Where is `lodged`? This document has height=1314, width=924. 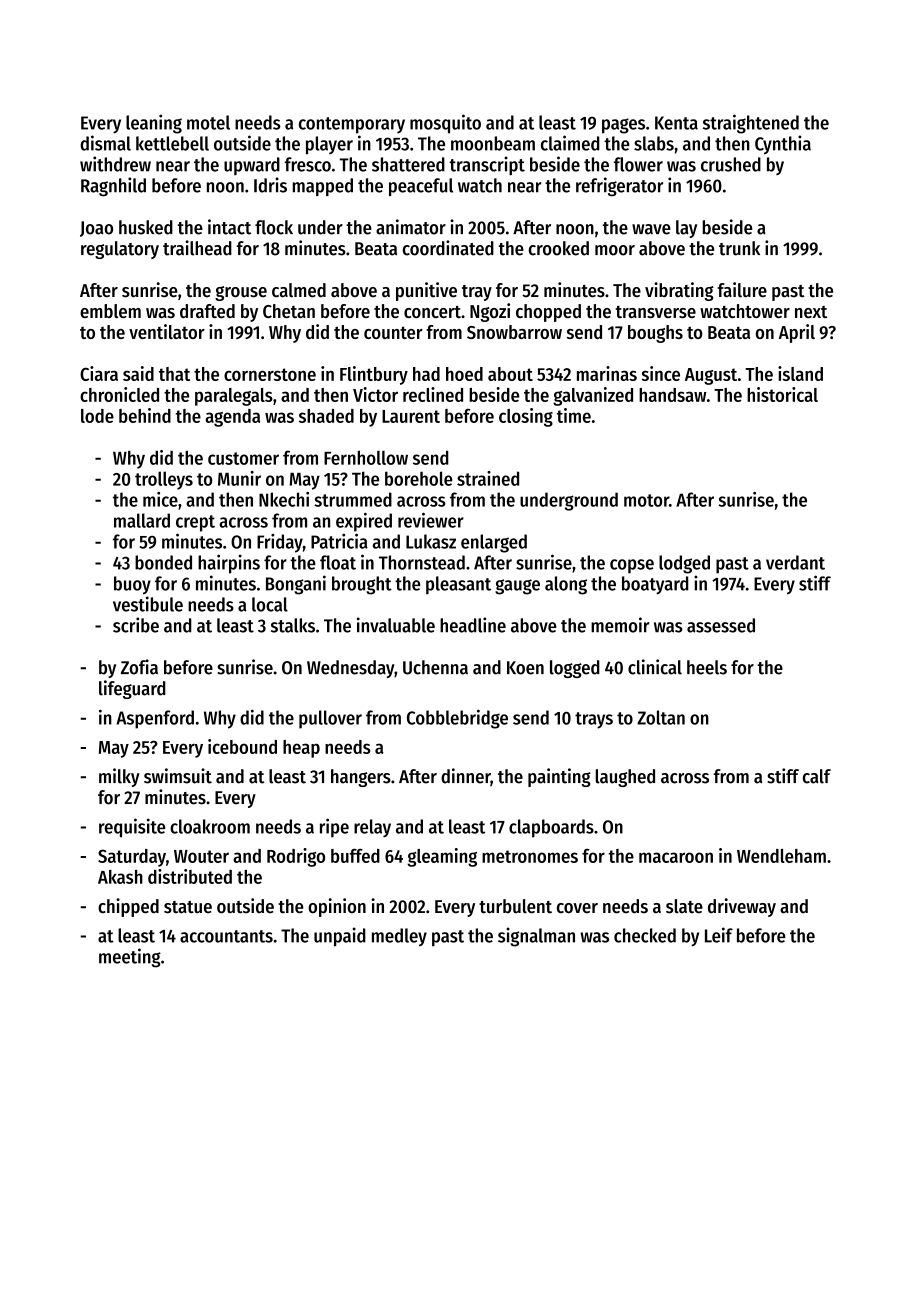
lodged is located at coordinates (684, 564).
